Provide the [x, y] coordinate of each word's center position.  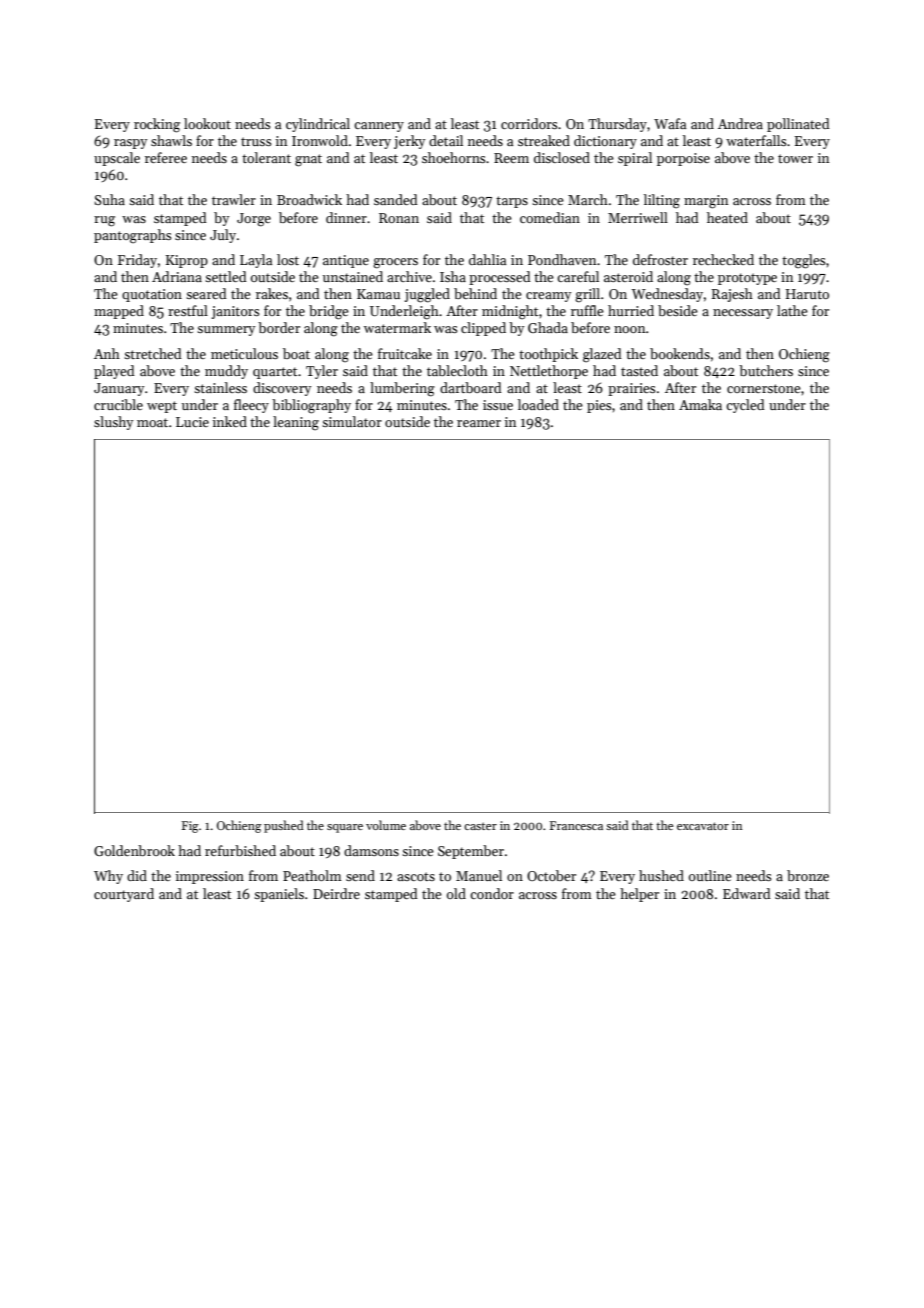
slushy [113, 423]
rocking [157, 125]
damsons [371, 850]
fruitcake [405, 353]
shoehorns [453, 157]
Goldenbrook [134, 850]
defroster [660, 259]
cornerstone [764, 388]
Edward [747, 893]
